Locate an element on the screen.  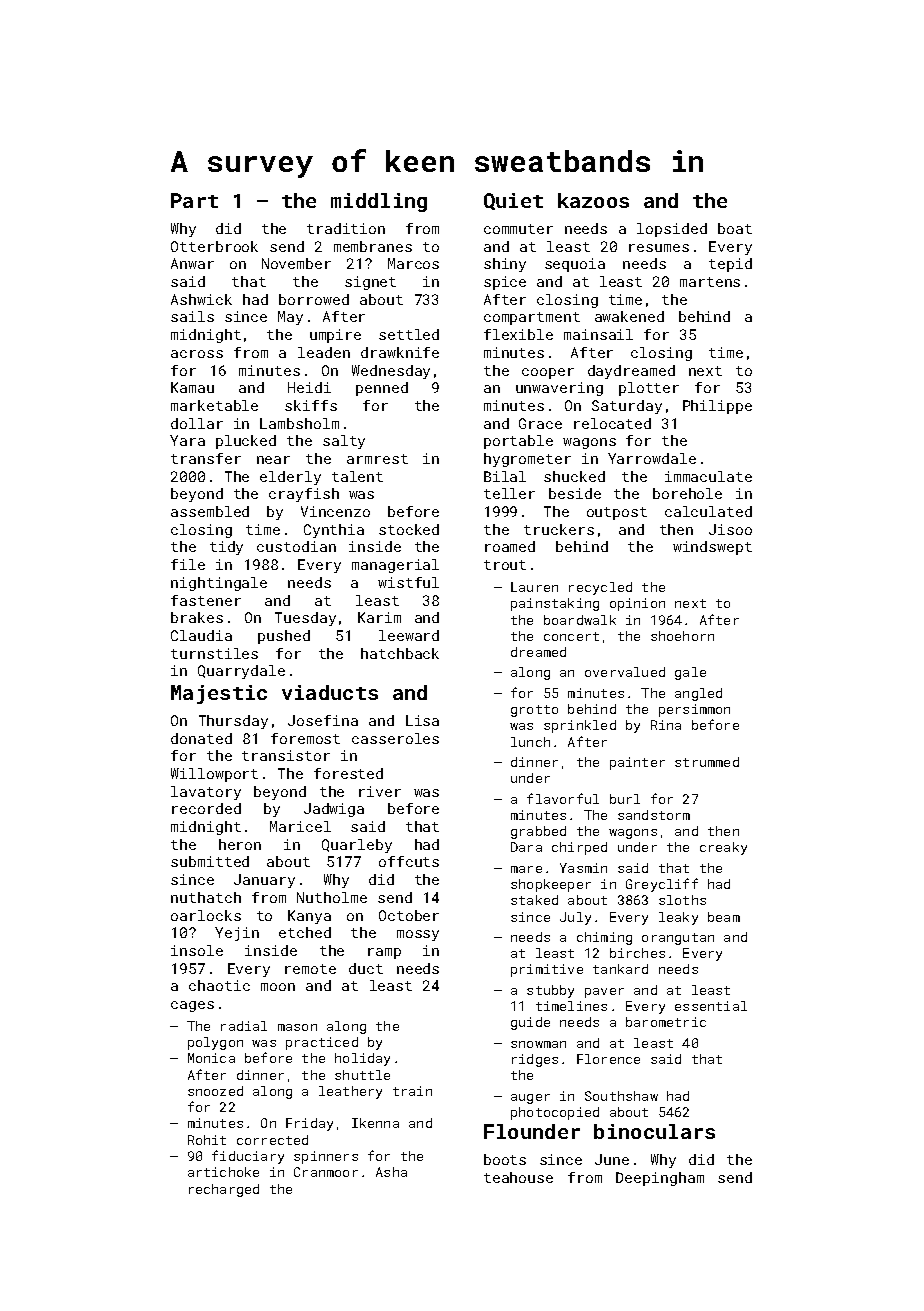
Quarleby is located at coordinates (357, 846).
